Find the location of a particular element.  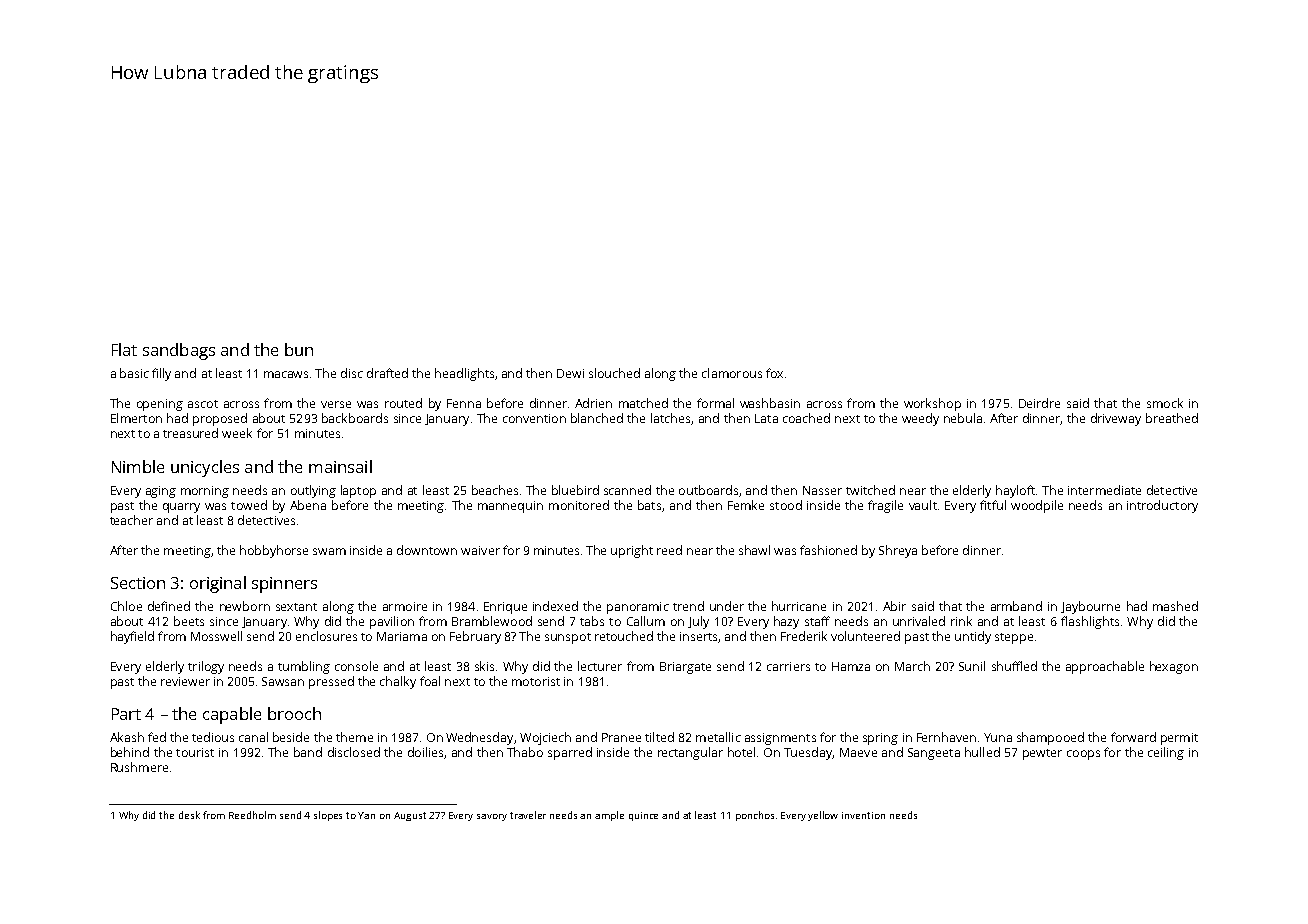

theme is located at coordinates (354, 737).
